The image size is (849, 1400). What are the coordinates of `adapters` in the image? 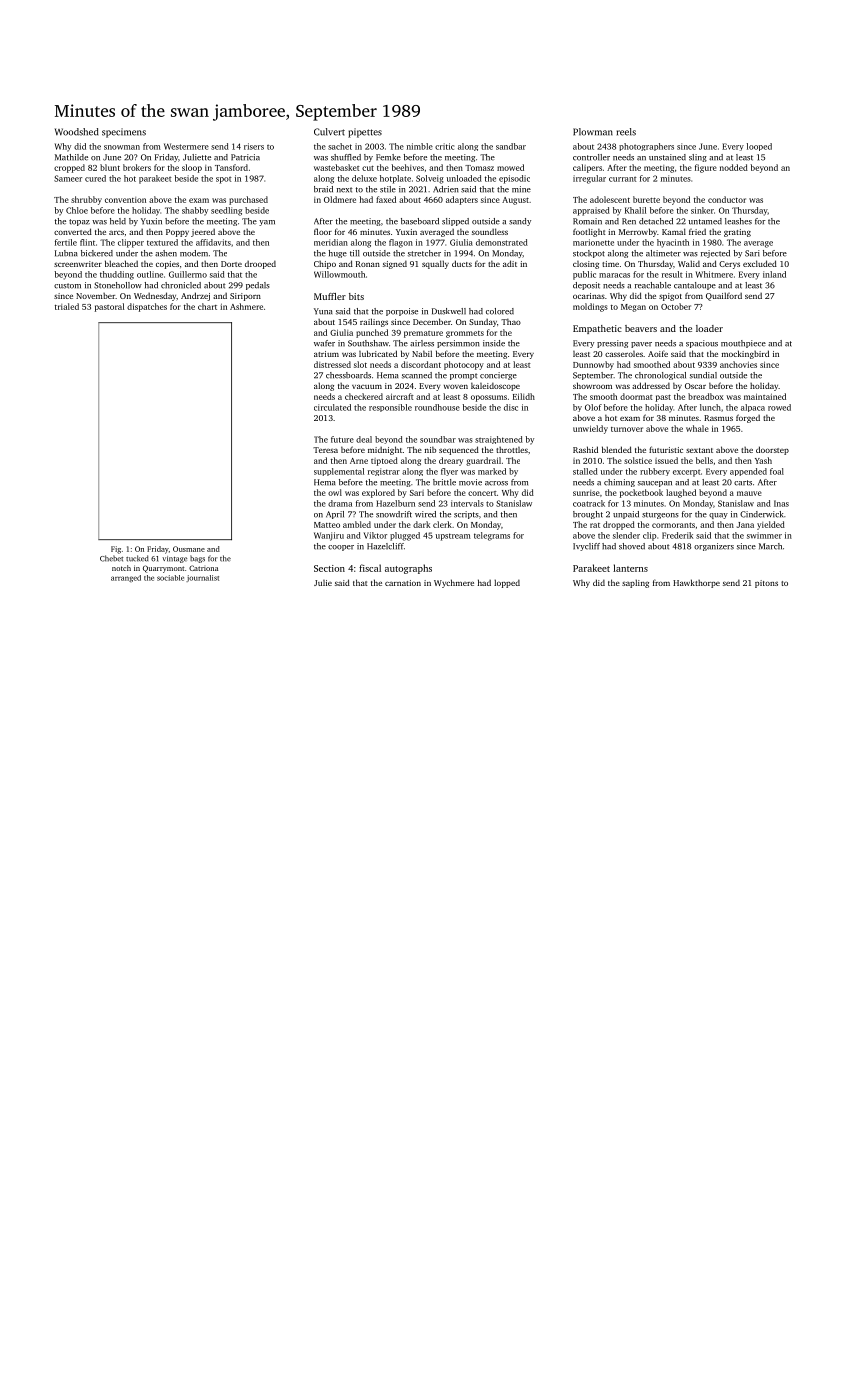 It's located at (462, 200).
